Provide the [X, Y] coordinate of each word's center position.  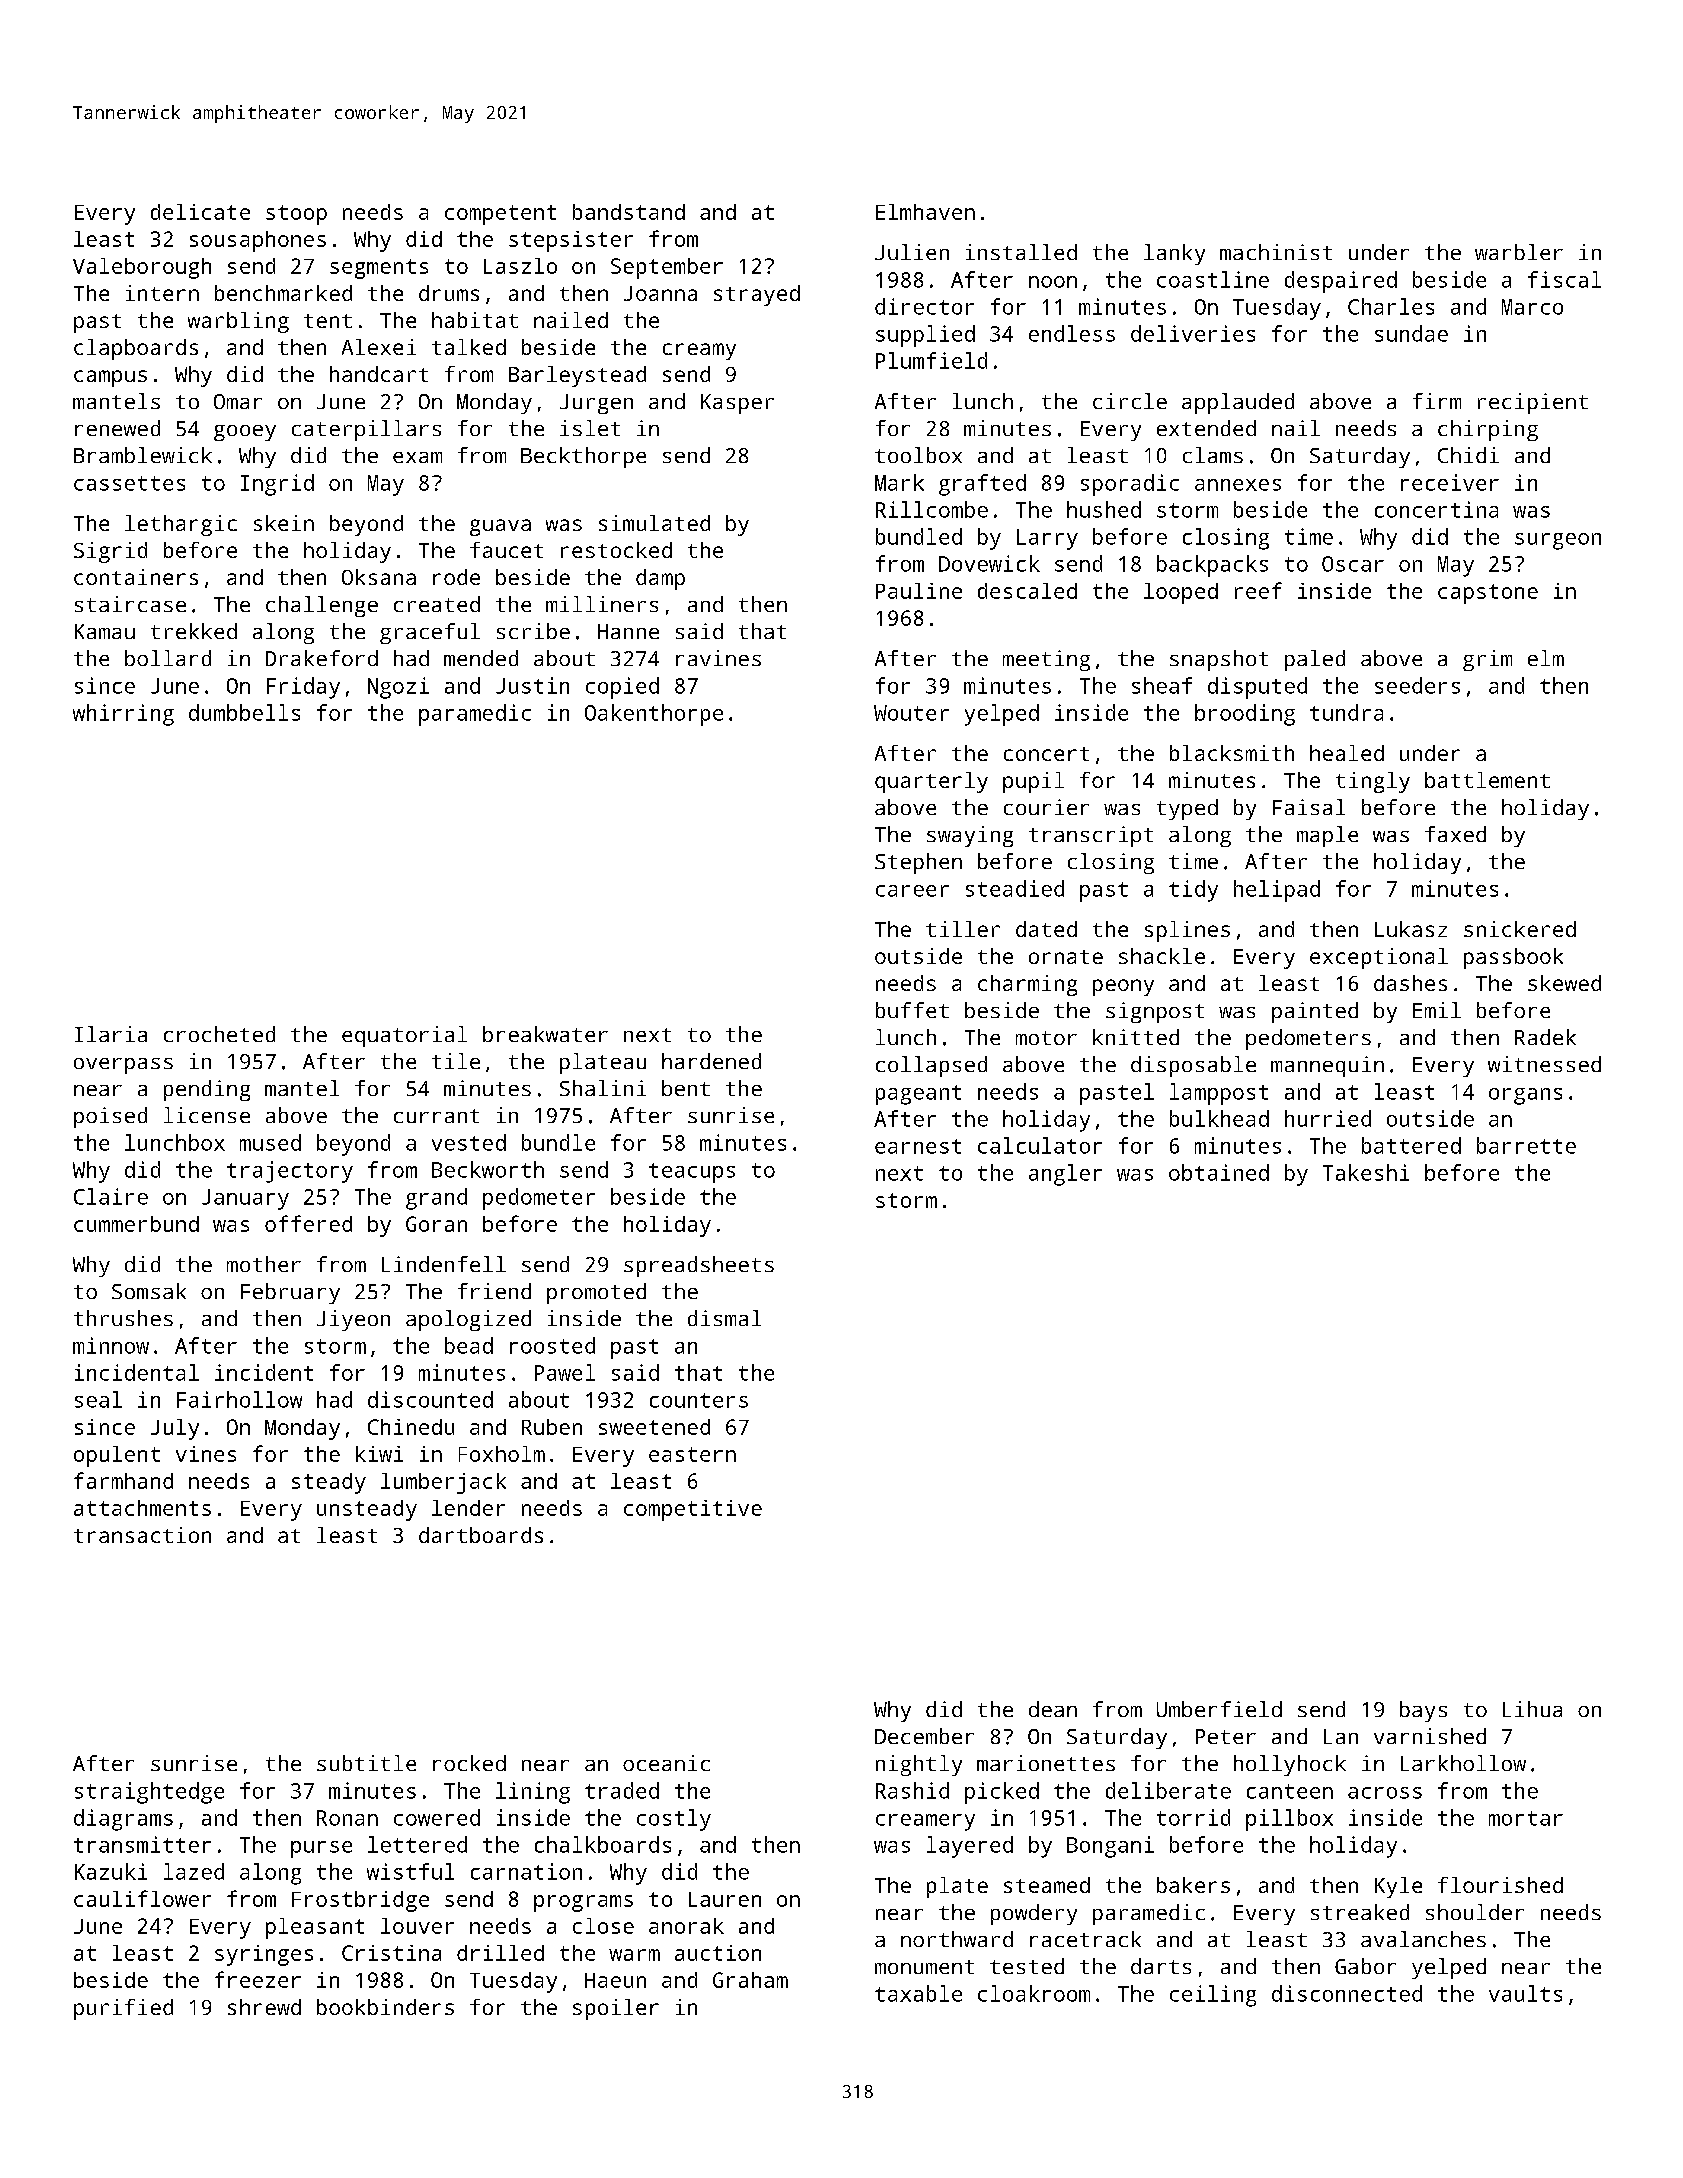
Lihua [1532, 1709]
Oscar [1353, 564]
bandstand [629, 212]
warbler [1519, 252]
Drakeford [322, 658]
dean [1053, 1709]
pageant [918, 1095]
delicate [200, 212]
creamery [925, 1822]
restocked [616, 550]
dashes [1410, 983]
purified [123, 2009]
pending [207, 1090]
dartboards [481, 1535]
